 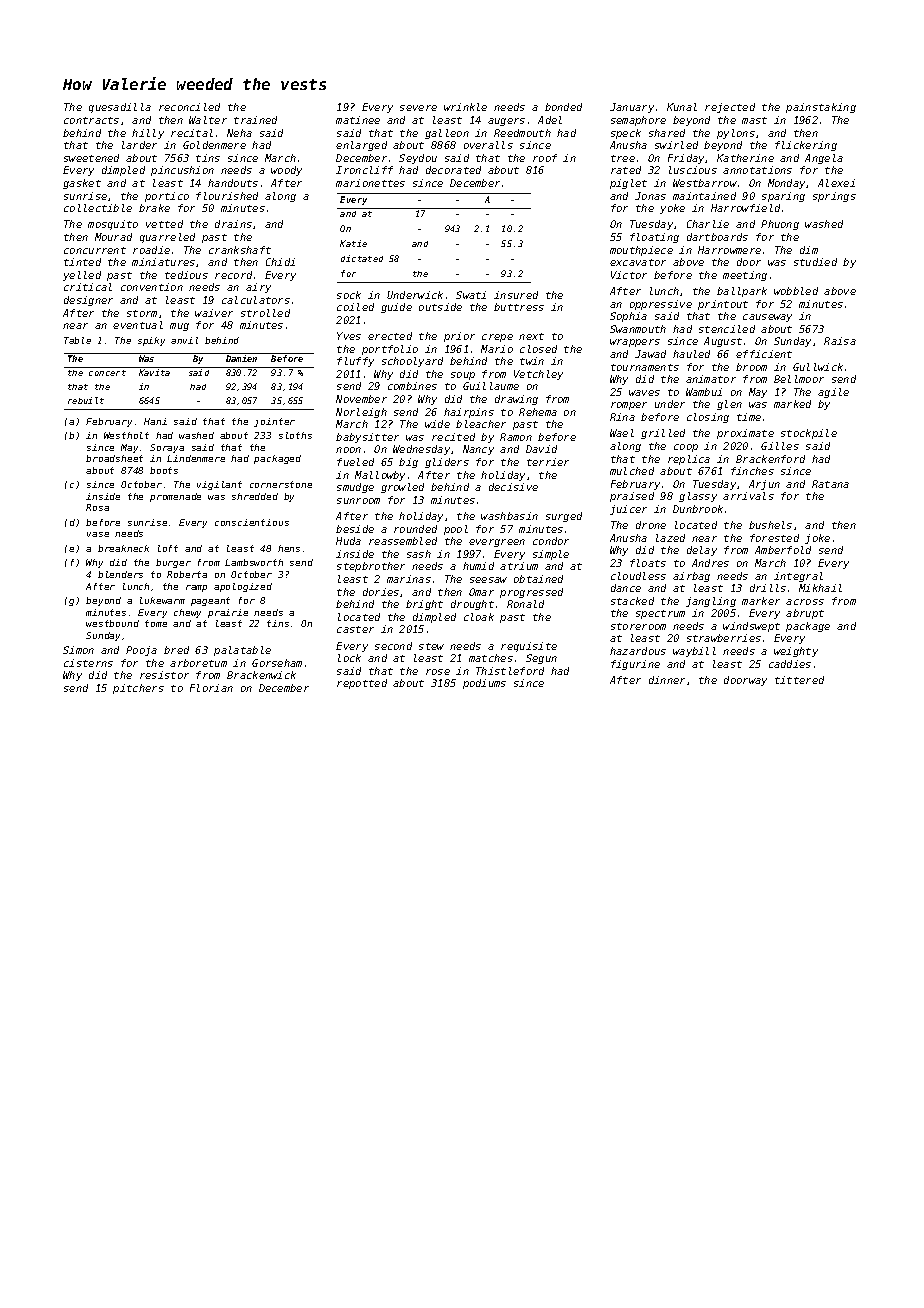 I want to click on November, so click(x=361, y=399).
